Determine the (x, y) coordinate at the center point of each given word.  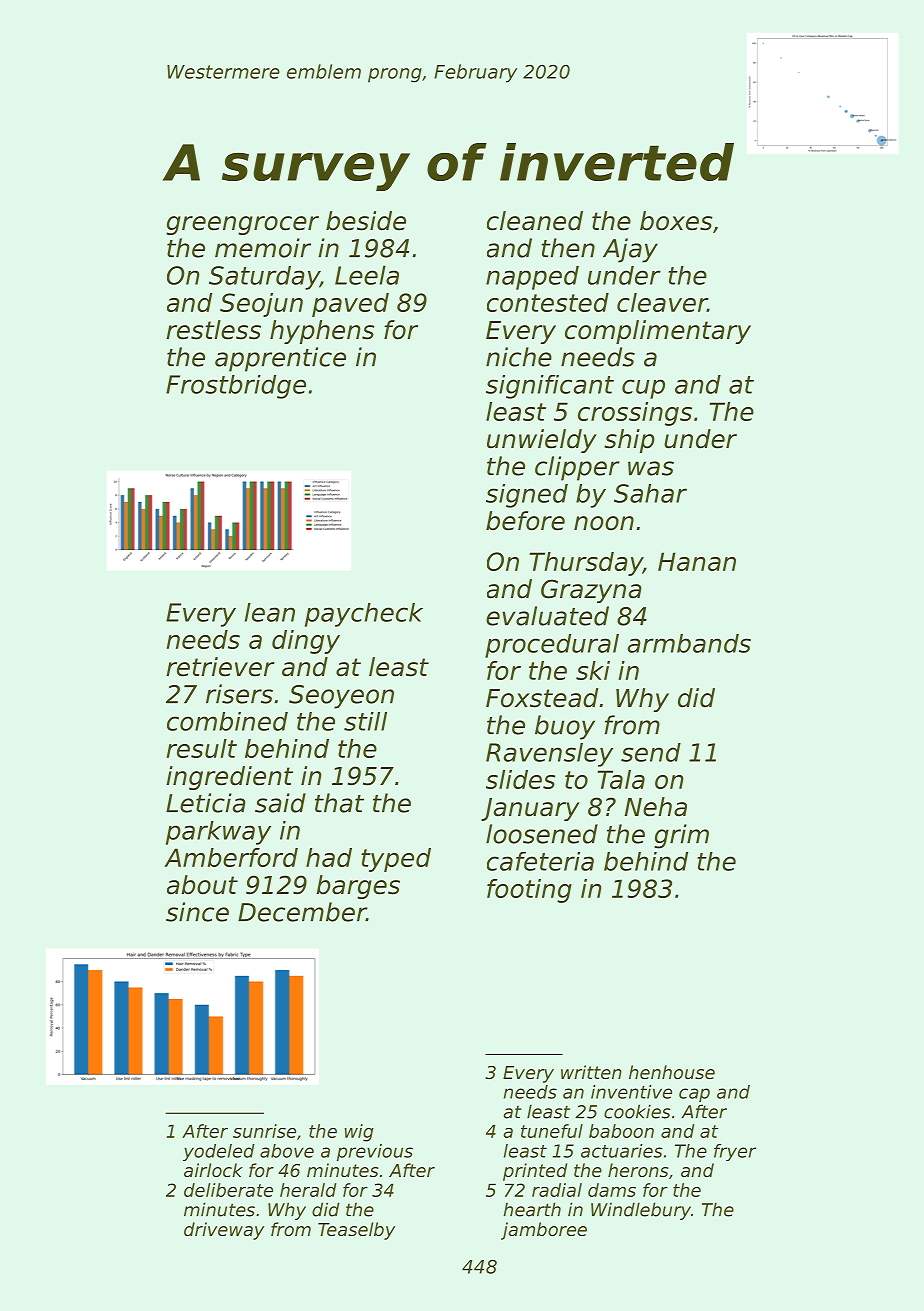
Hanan (697, 561)
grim (681, 836)
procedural (552, 646)
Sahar (650, 493)
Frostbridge (236, 387)
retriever (220, 667)
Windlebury (641, 1211)
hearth (532, 1209)
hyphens (322, 332)
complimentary (658, 332)
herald (308, 1190)
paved (350, 305)
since (197, 912)
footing (529, 891)
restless (213, 330)
